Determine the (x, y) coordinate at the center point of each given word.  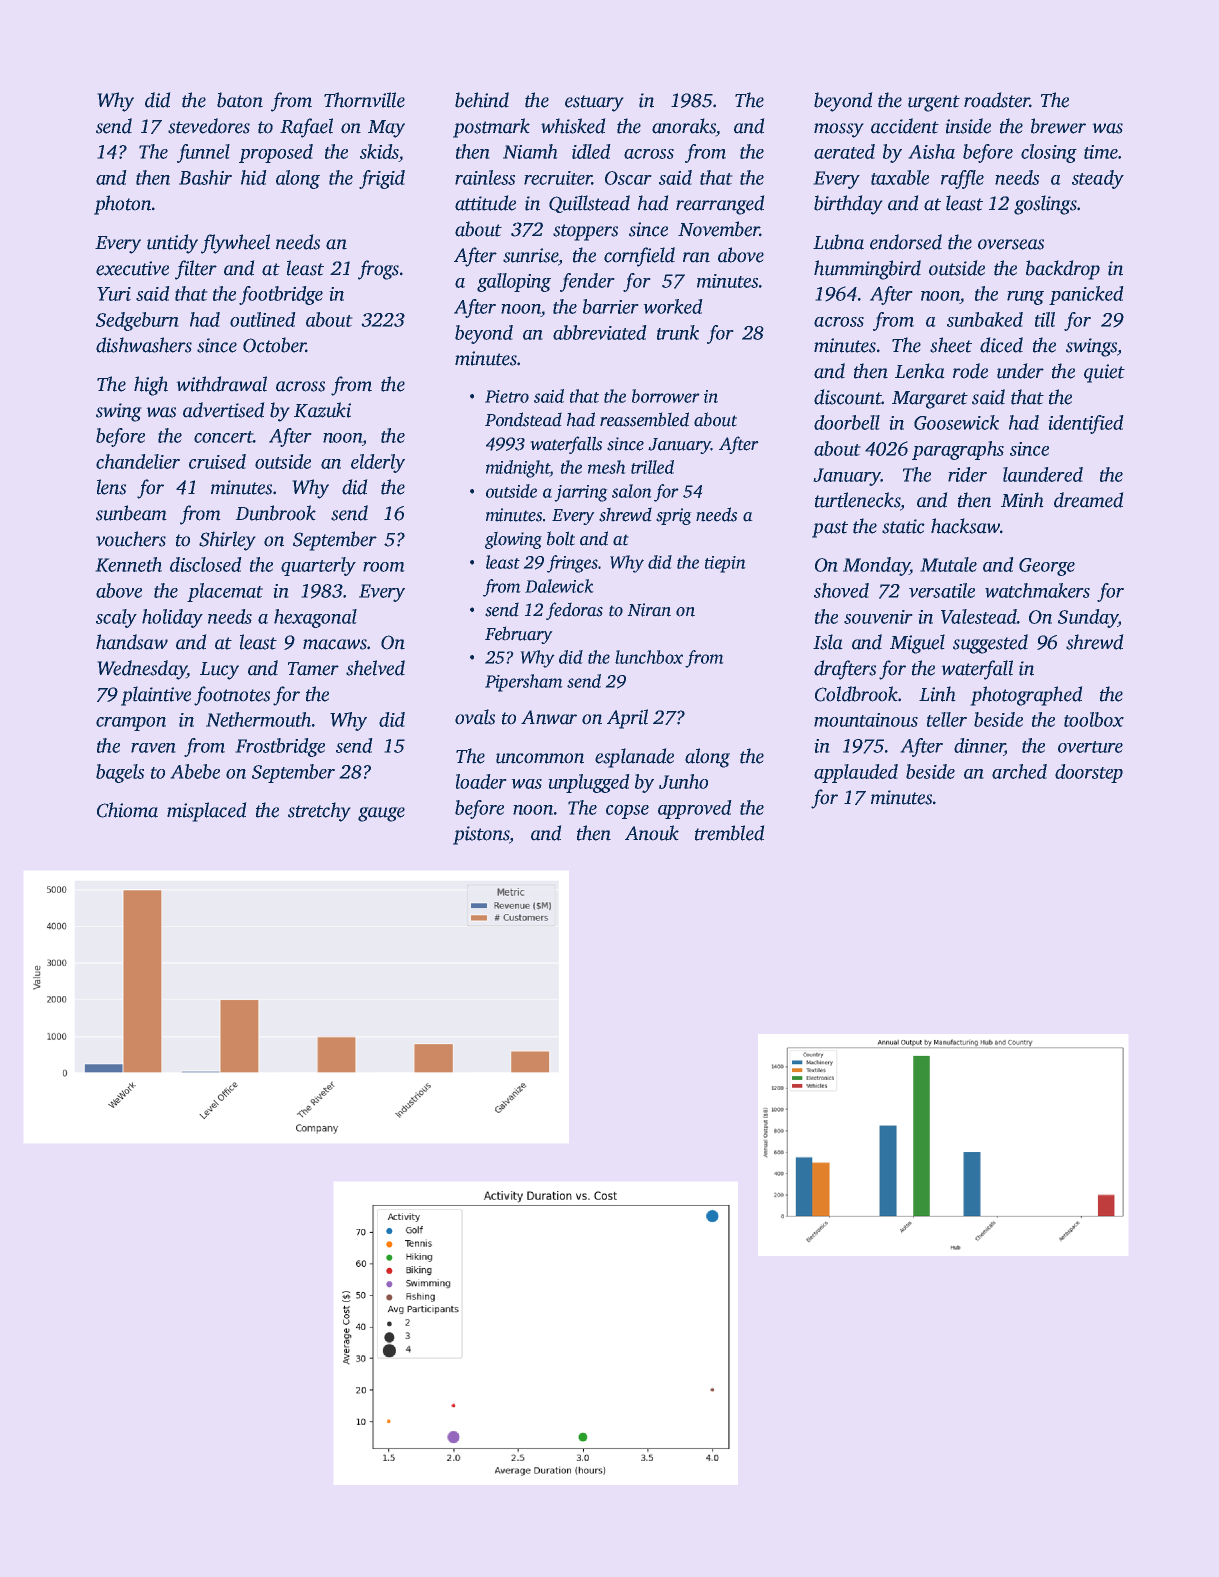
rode (970, 371)
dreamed (1089, 500)
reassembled (644, 419)
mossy (839, 130)
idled (591, 151)
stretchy (319, 812)
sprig (674, 516)
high (151, 386)
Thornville (364, 100)
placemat (225, 592)
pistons (481, 835)
